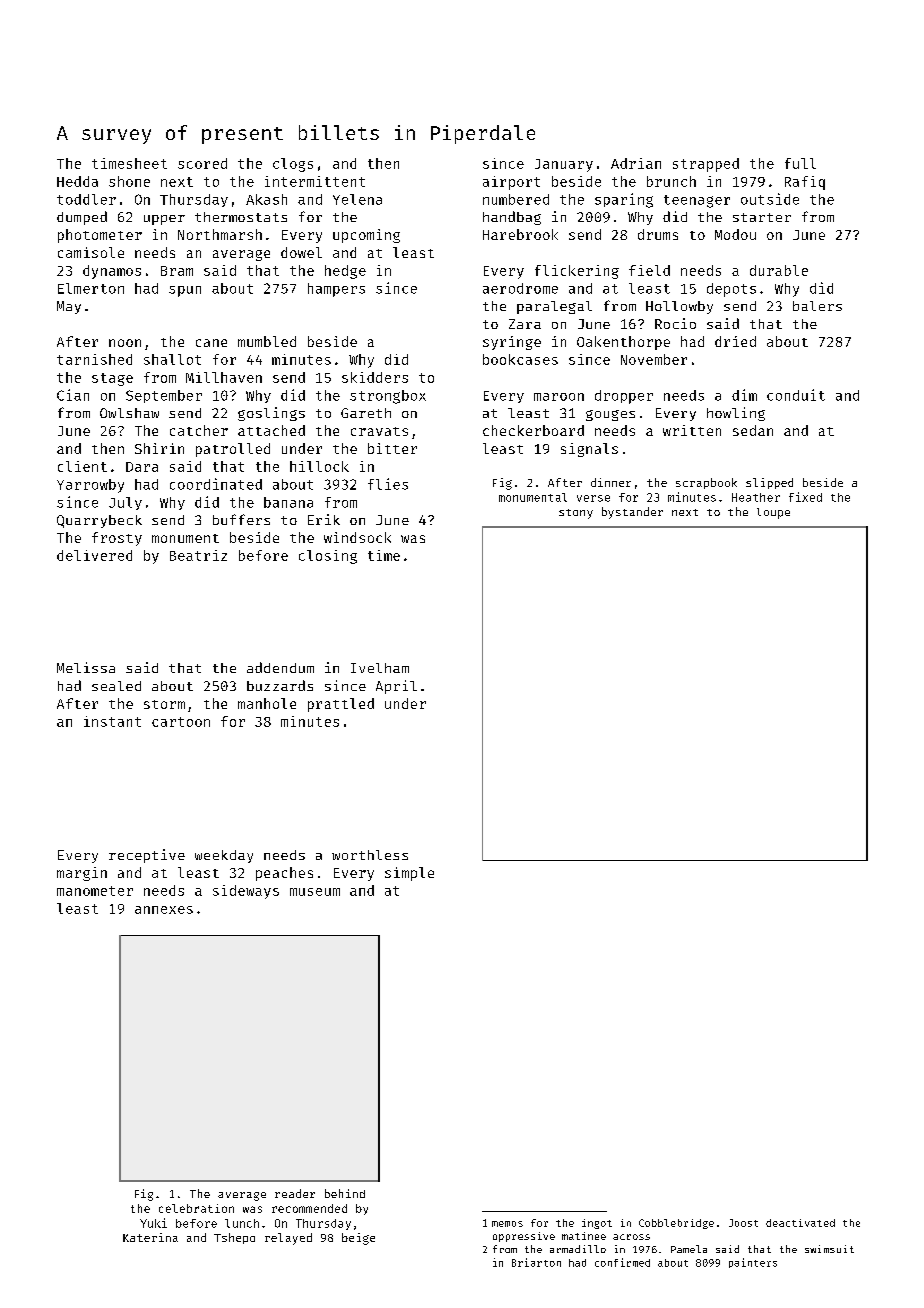  Describe the element at coordinates (185, 291) in the image. I see `spun` at that location.
